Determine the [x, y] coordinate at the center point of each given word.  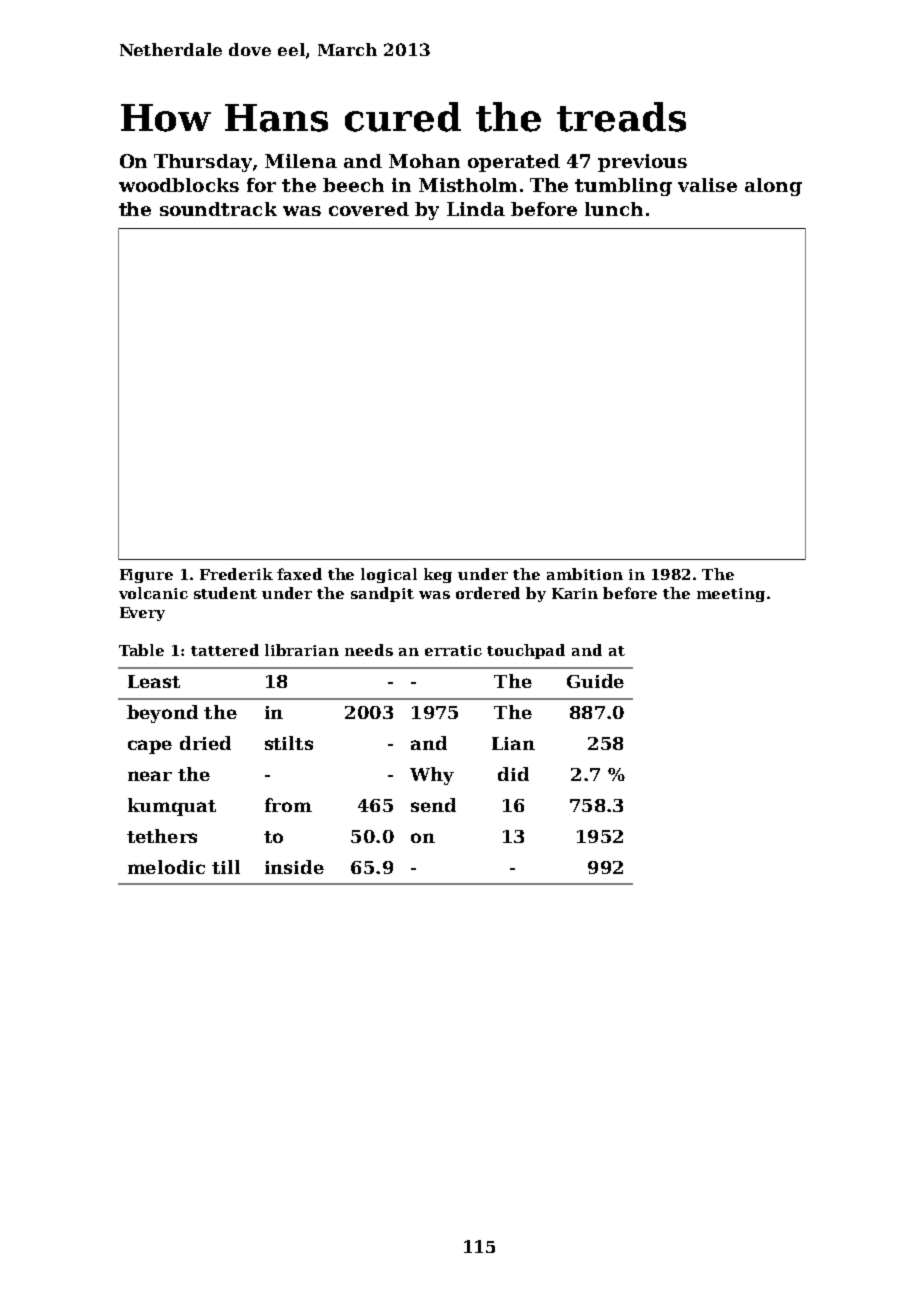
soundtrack [218, 209]
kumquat [172, 807]
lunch [614, 209]
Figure [146, 576]
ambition [585, 574]
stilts [289, 743]
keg [438, 575]
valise [707, 185]
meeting [731, 595]
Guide [595, 681]
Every [142, 614]
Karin [575, 593]
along [773, 187]
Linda [476, 209]
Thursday [203, 163]
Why [432, 776]
